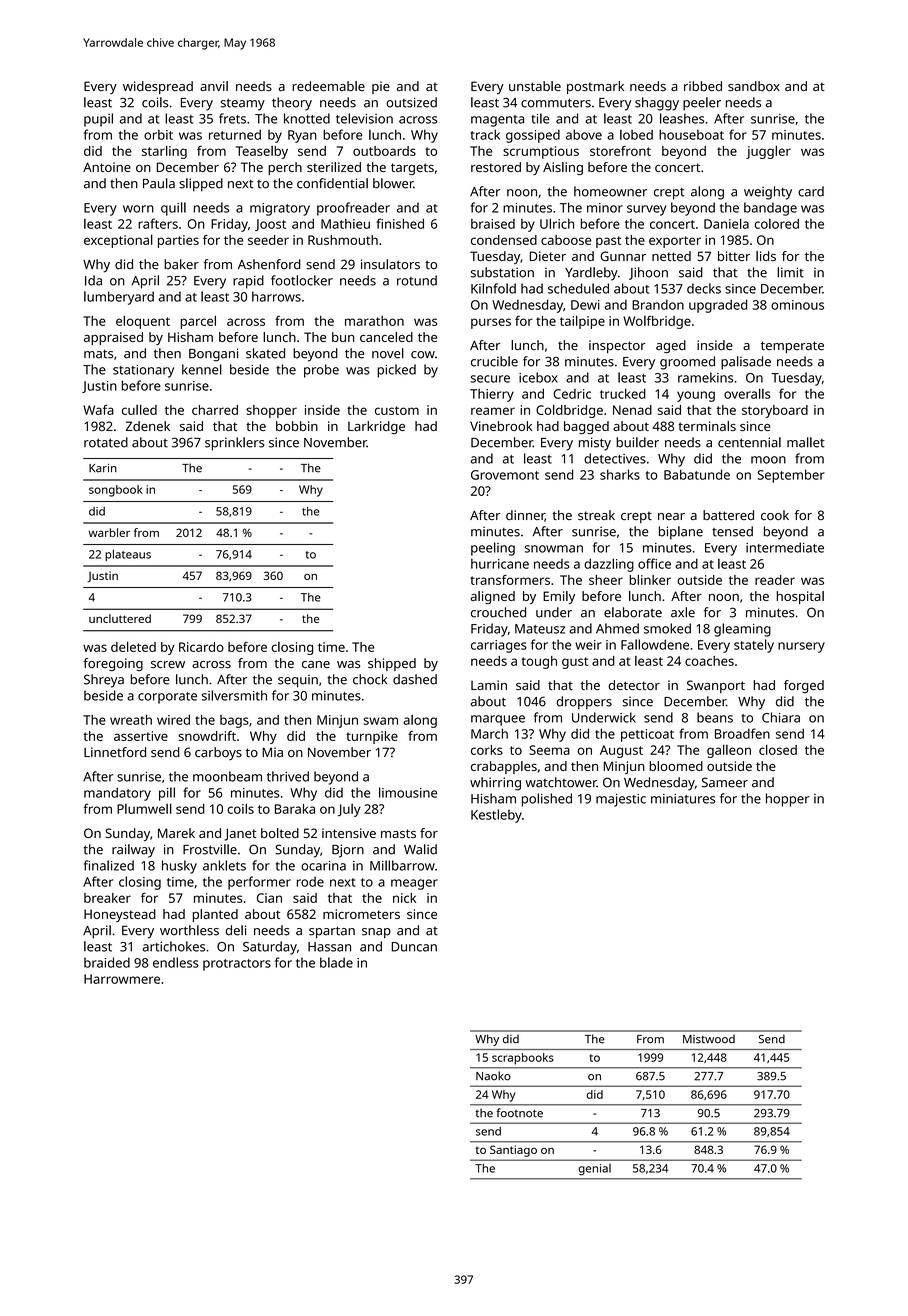  Describe the element at coordinates (98, 410) in the page. I see `Wafa` at that location.
